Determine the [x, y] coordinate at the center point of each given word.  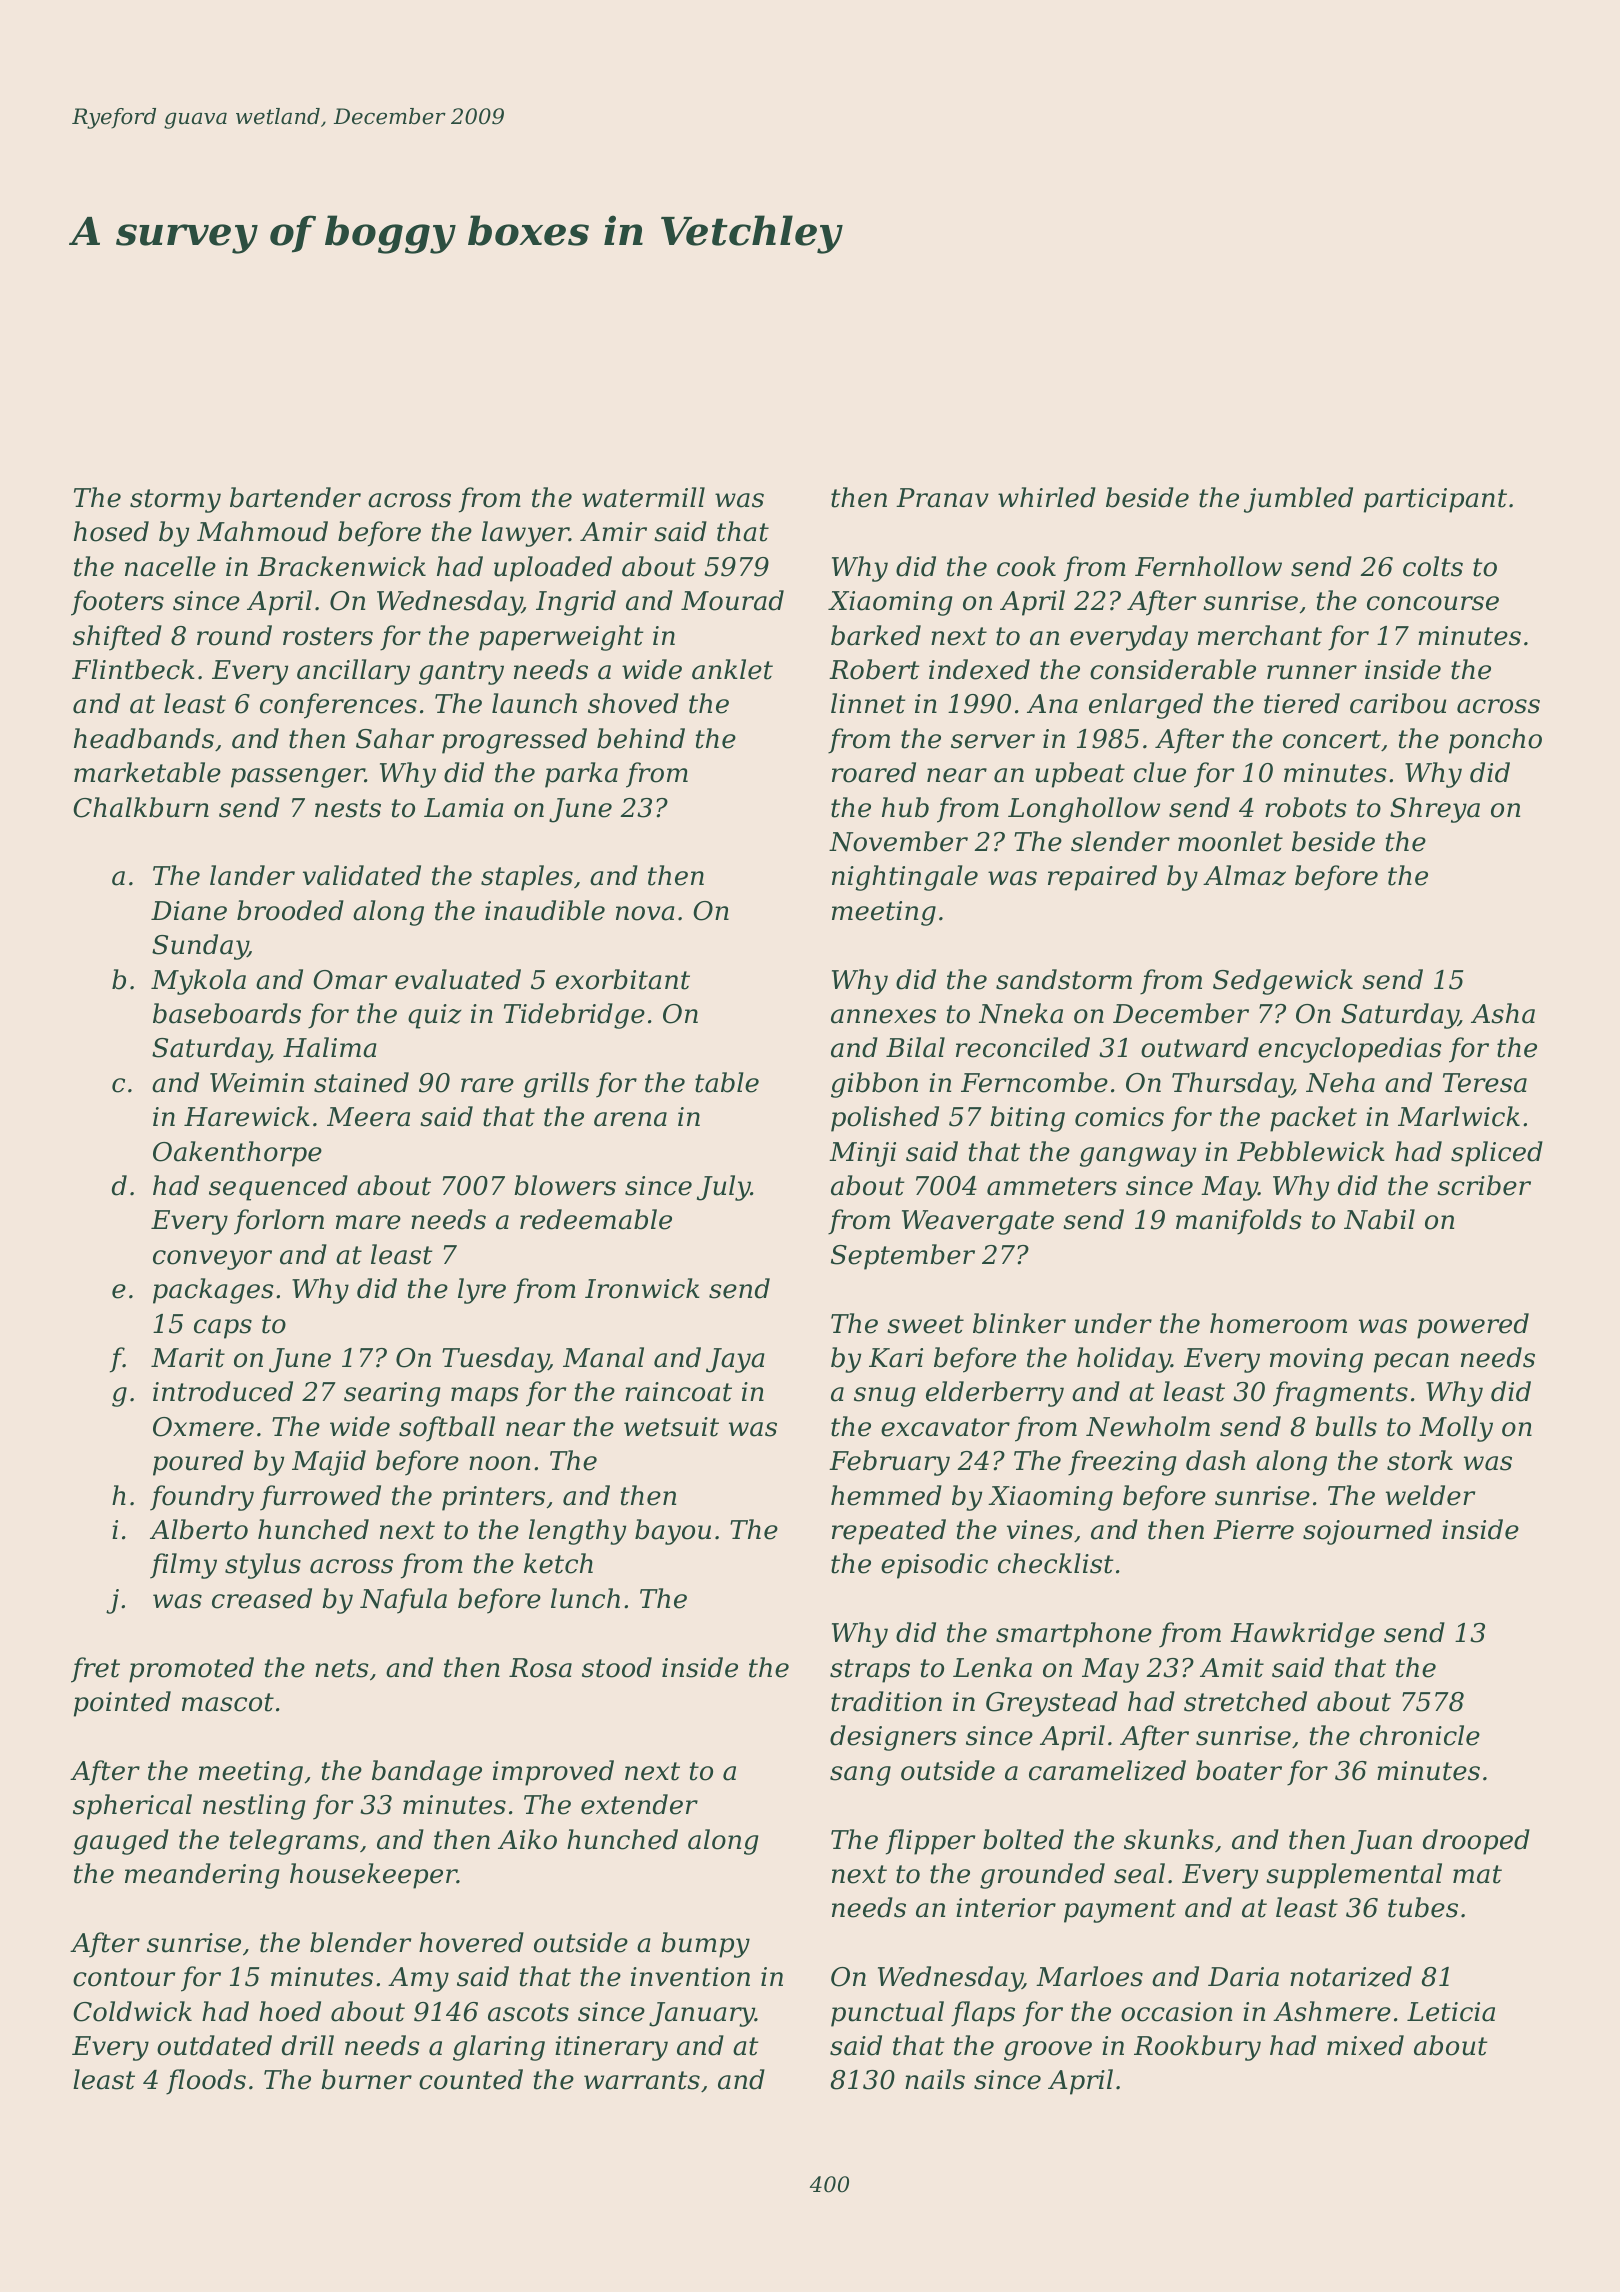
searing [392, 1394]
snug [885, 1397]
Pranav [942, 498]
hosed [111, 531]
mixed [1365, 2045]
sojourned [1367, 1532]
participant [1435, 500]
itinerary [611, 2048]
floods [206, 2082]
